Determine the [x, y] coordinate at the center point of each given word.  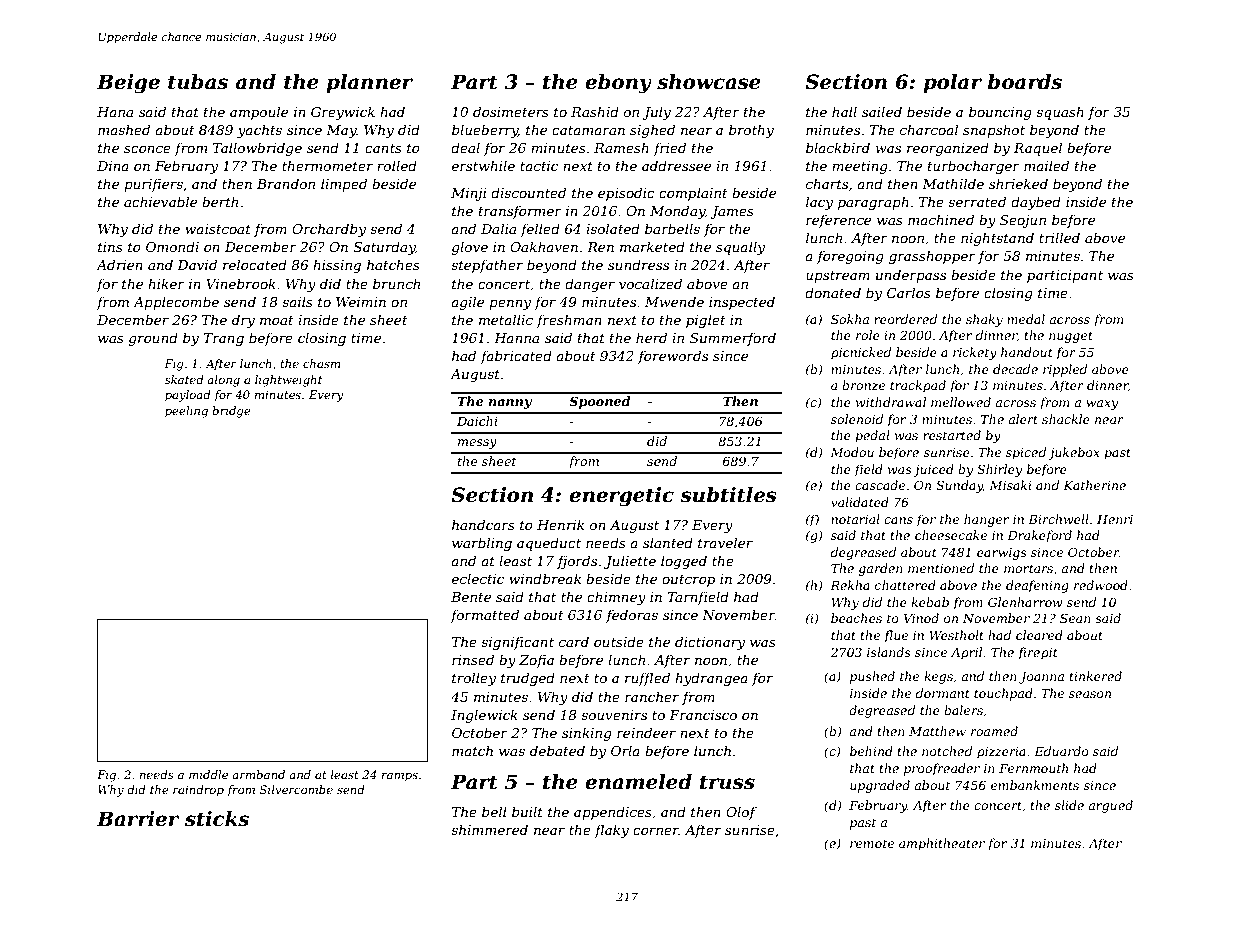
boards [1025, 82]
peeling [186, 412]
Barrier [138, 819]
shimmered [489, 829]
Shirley [999, 470]
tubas [198, 82]
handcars [483, 524]
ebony [618, 84]
